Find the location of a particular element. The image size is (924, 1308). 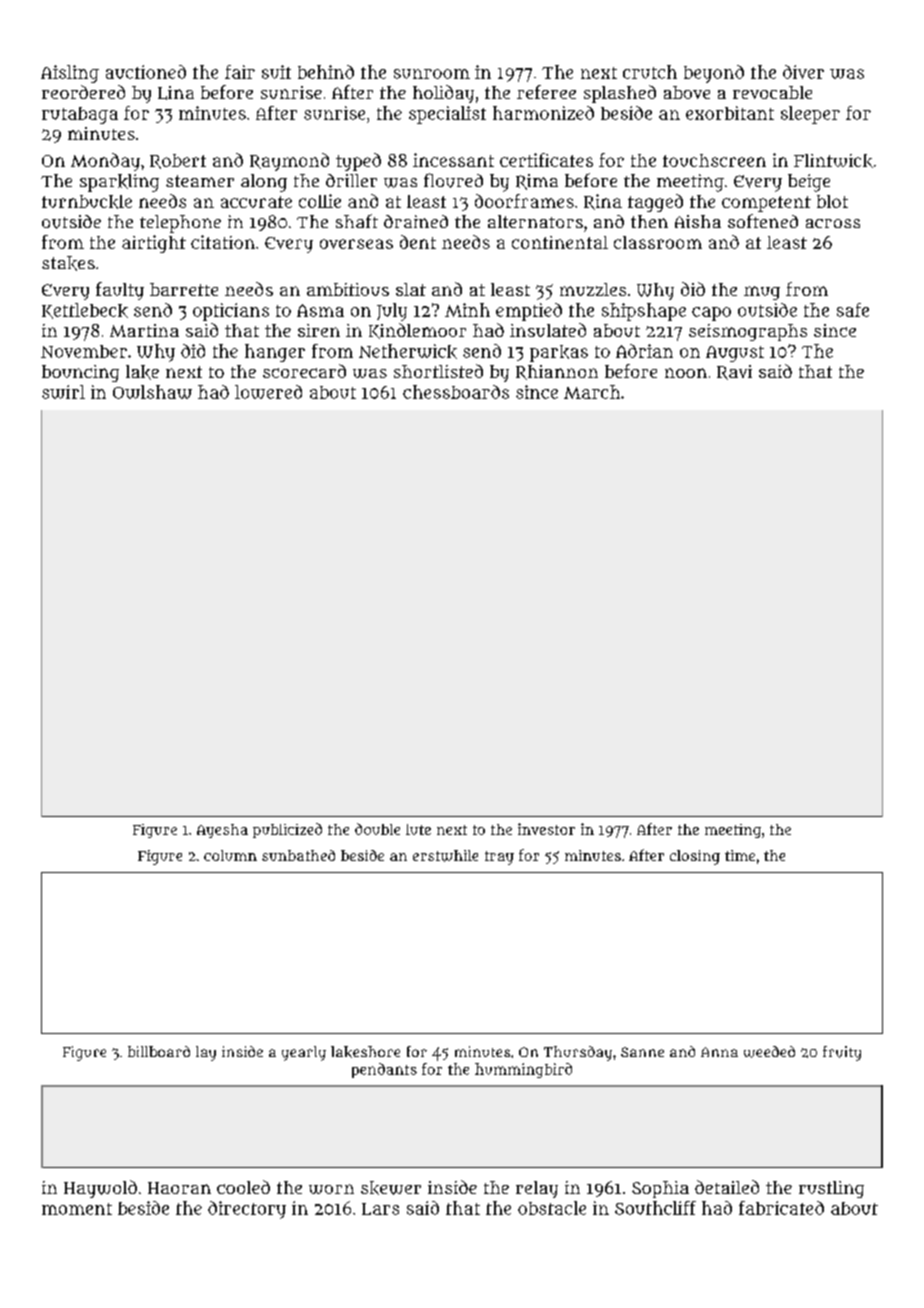

Ravi is located at coordinates (734, 372).
